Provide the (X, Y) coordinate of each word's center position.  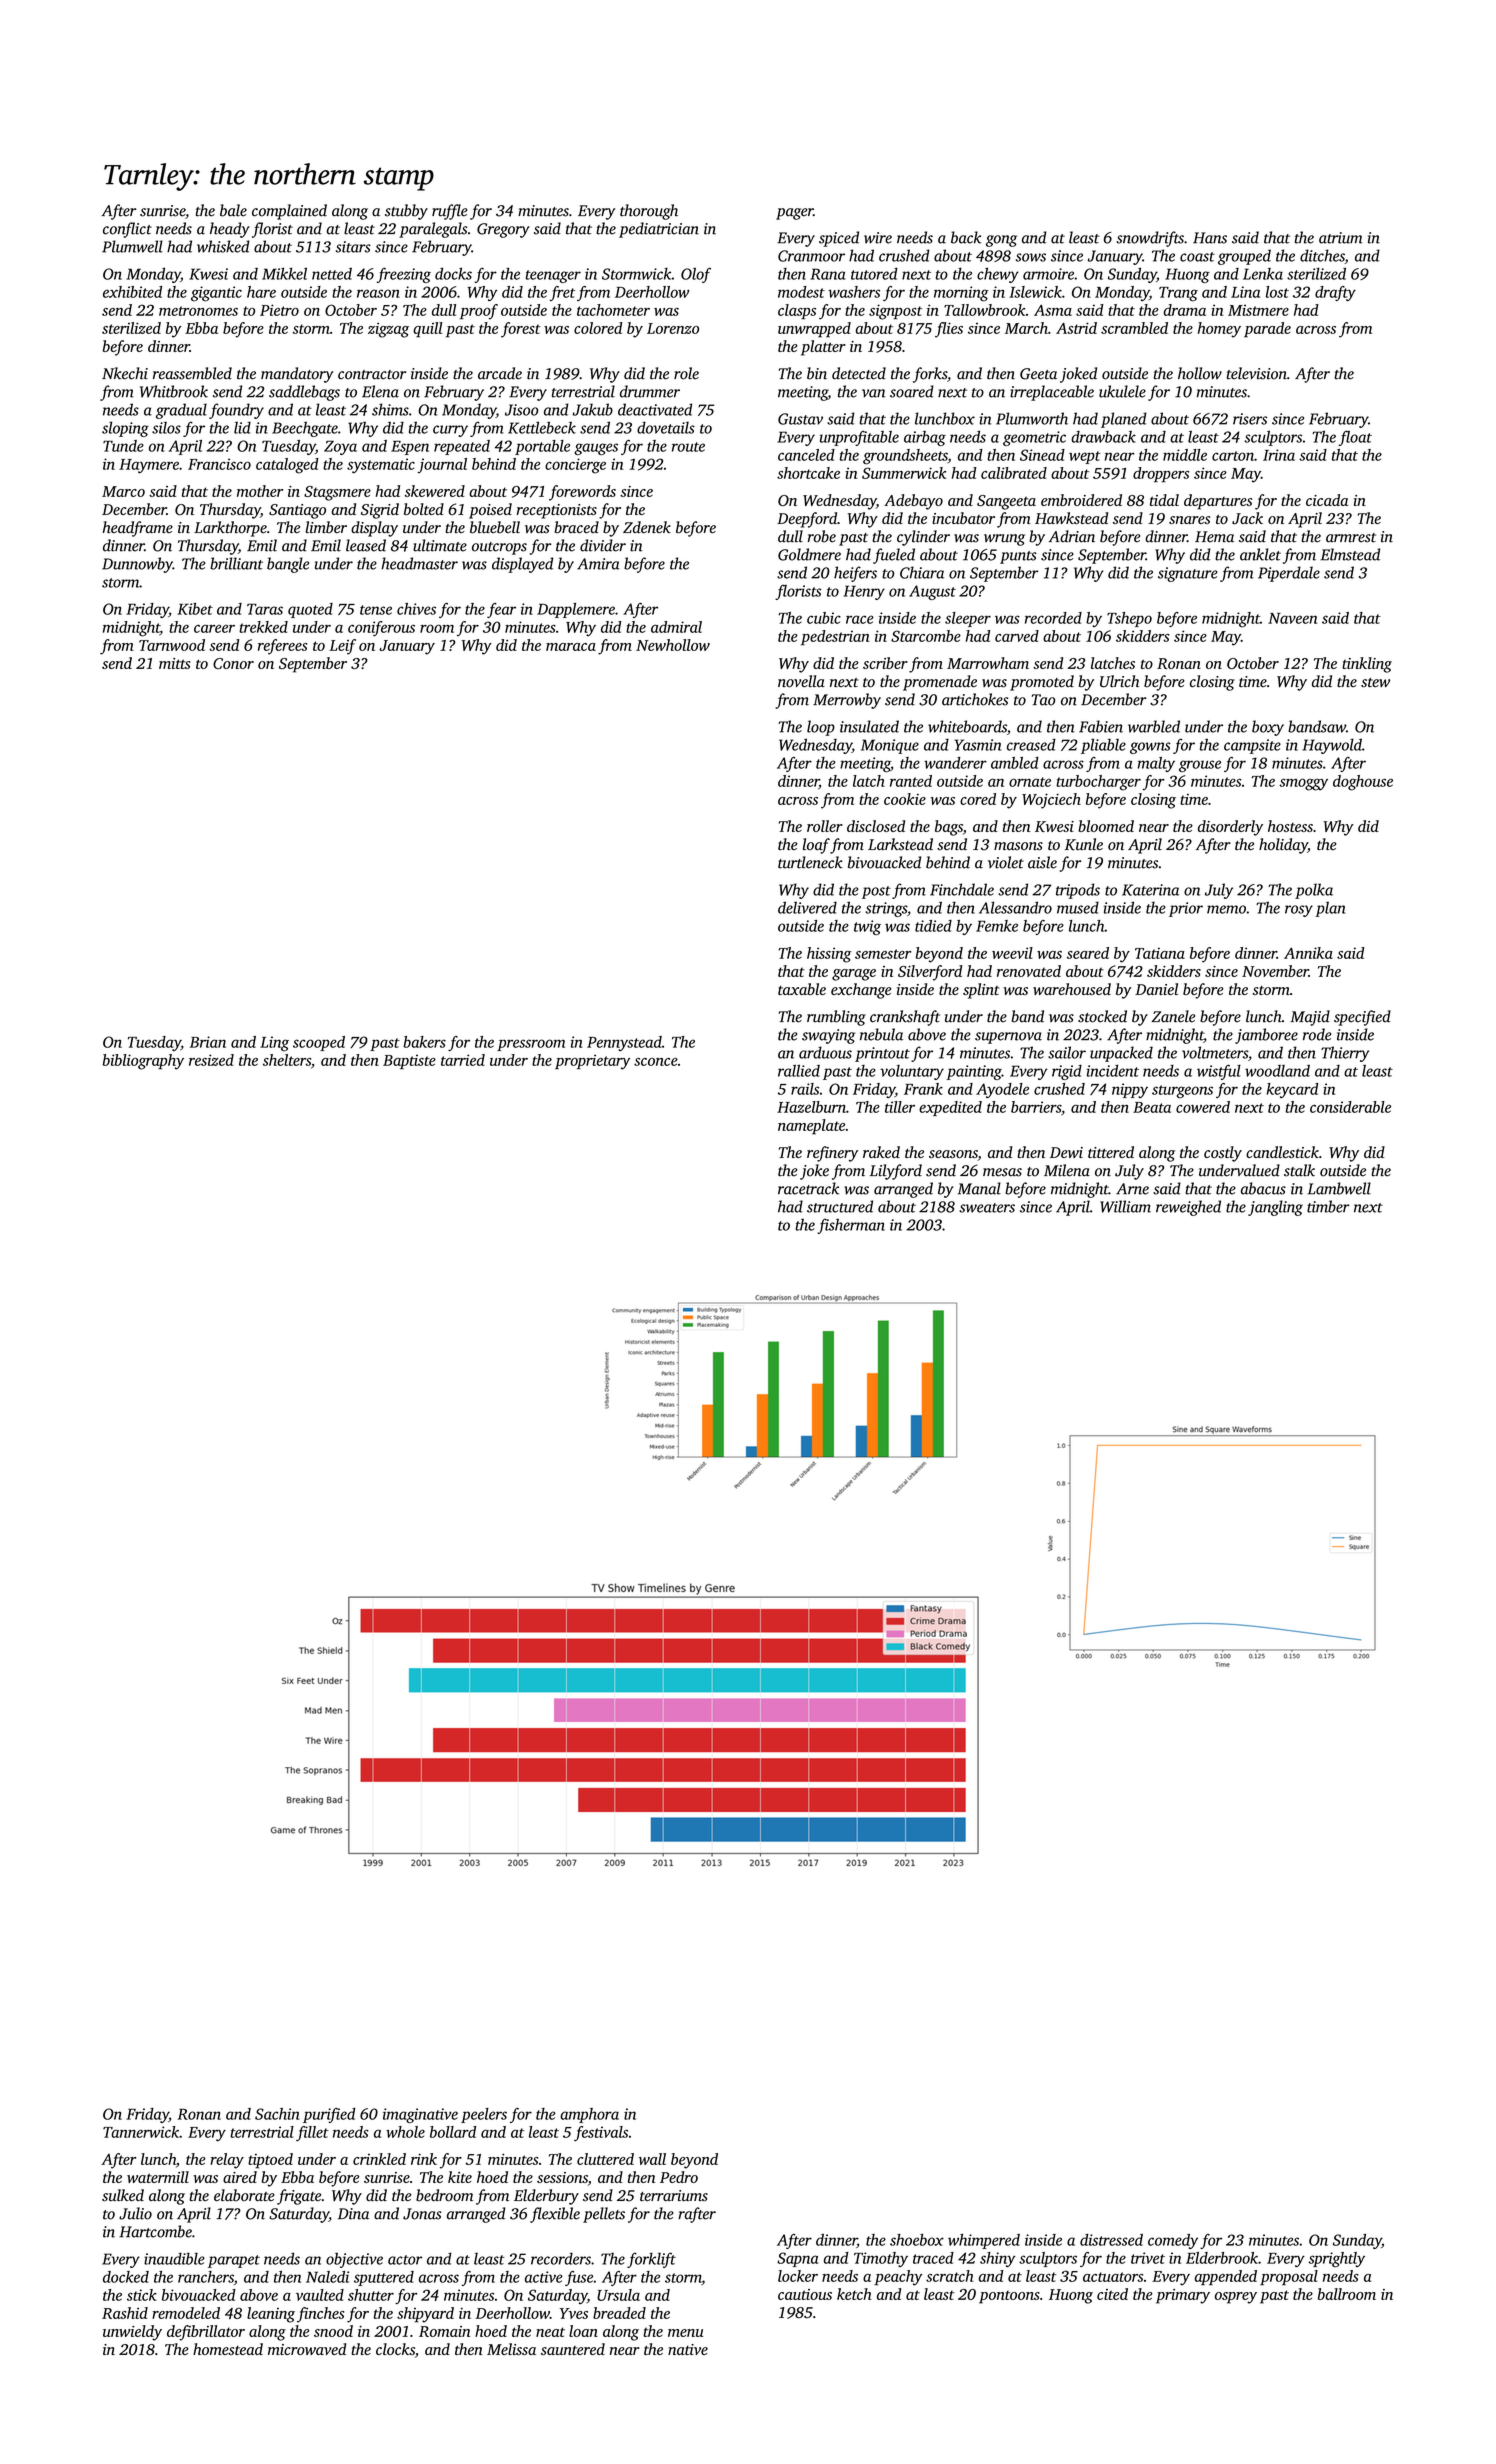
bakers (424, 1042)
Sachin (277, 2114)
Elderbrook (1222, 2258)
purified (329, 2115)
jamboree (1266, 1036)
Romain (444, 2331)
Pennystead (624, 1043)
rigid (1067, 1072)
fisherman (851, 1226)
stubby (406, 212)
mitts (175, 663)
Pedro (679, 2177)
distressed (1111, 2240)
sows (1031, 257)
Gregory (503, 230)
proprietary (592, 1062)
